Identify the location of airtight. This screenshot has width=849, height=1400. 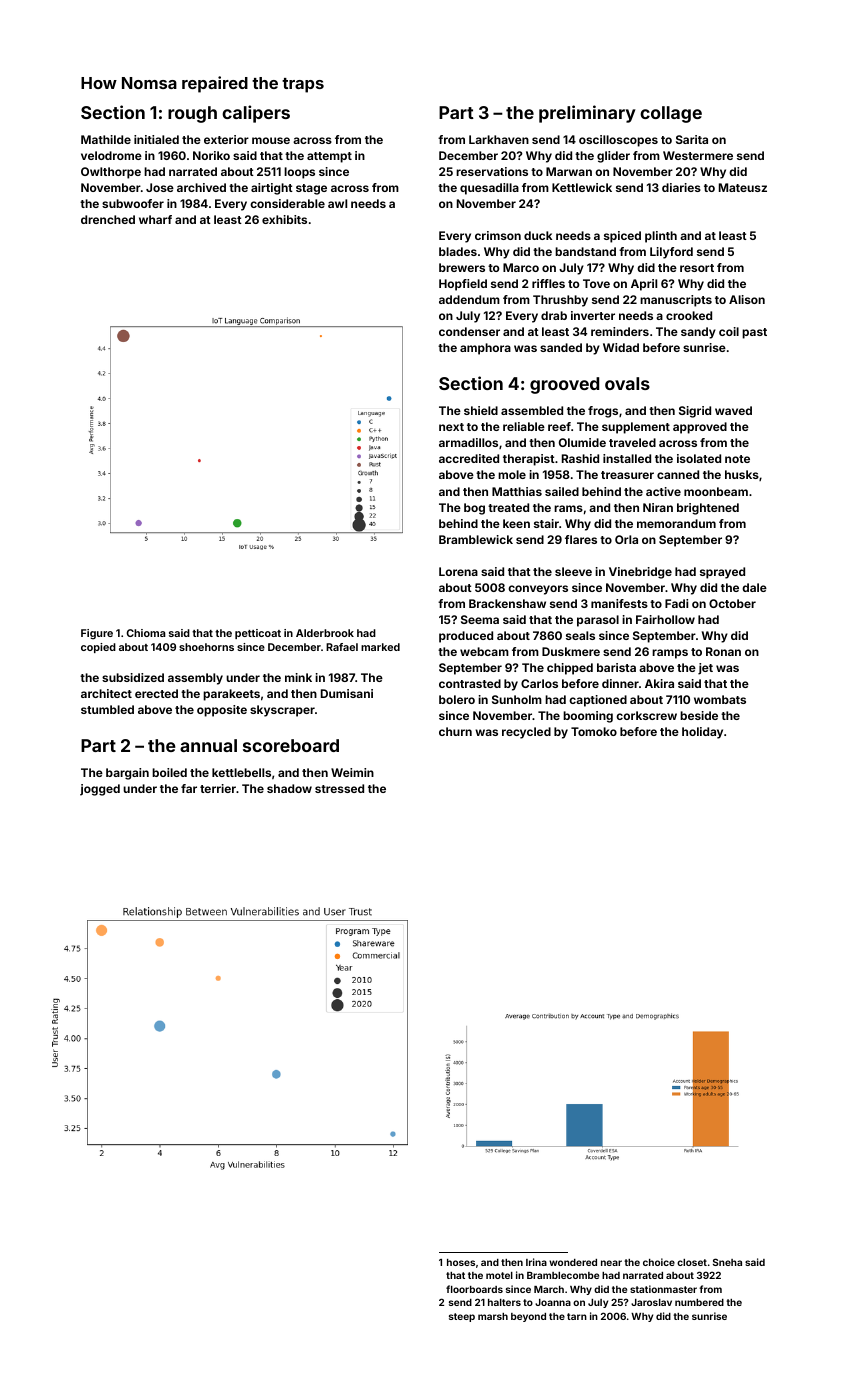
(272, 189).
